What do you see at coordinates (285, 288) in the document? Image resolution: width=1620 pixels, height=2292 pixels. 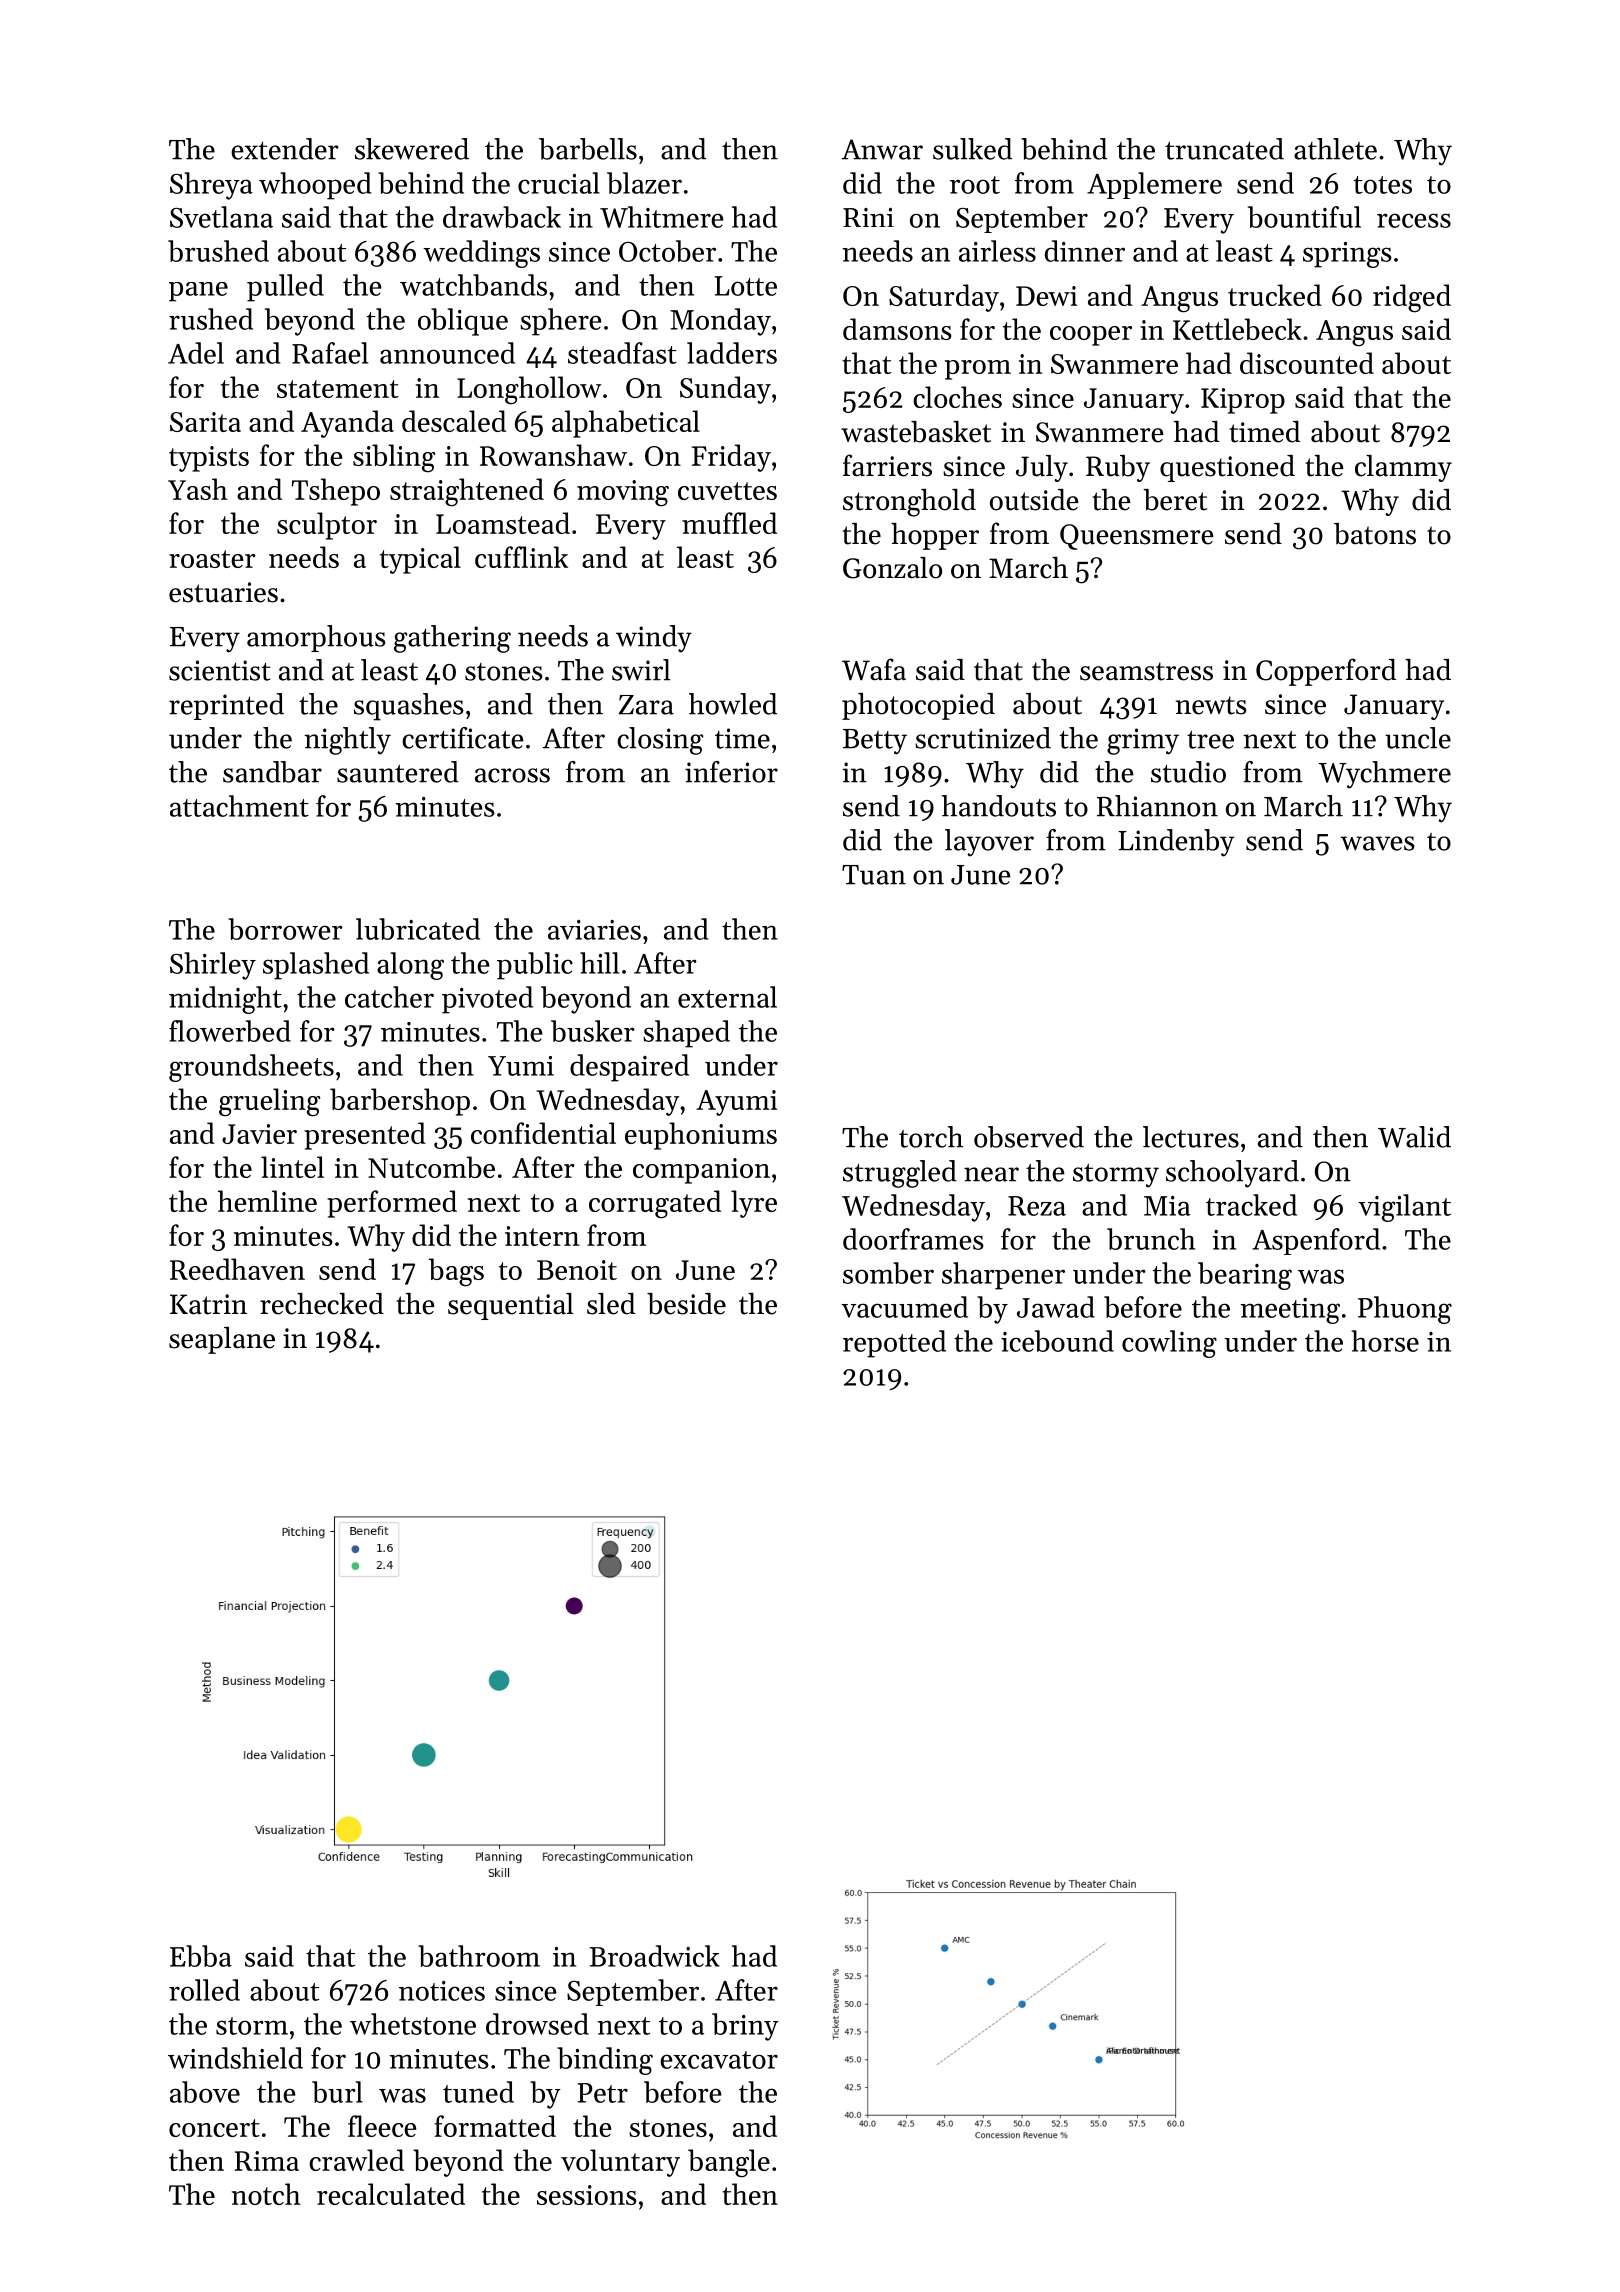 I see `pulled` at bounding box center [285, 288].
